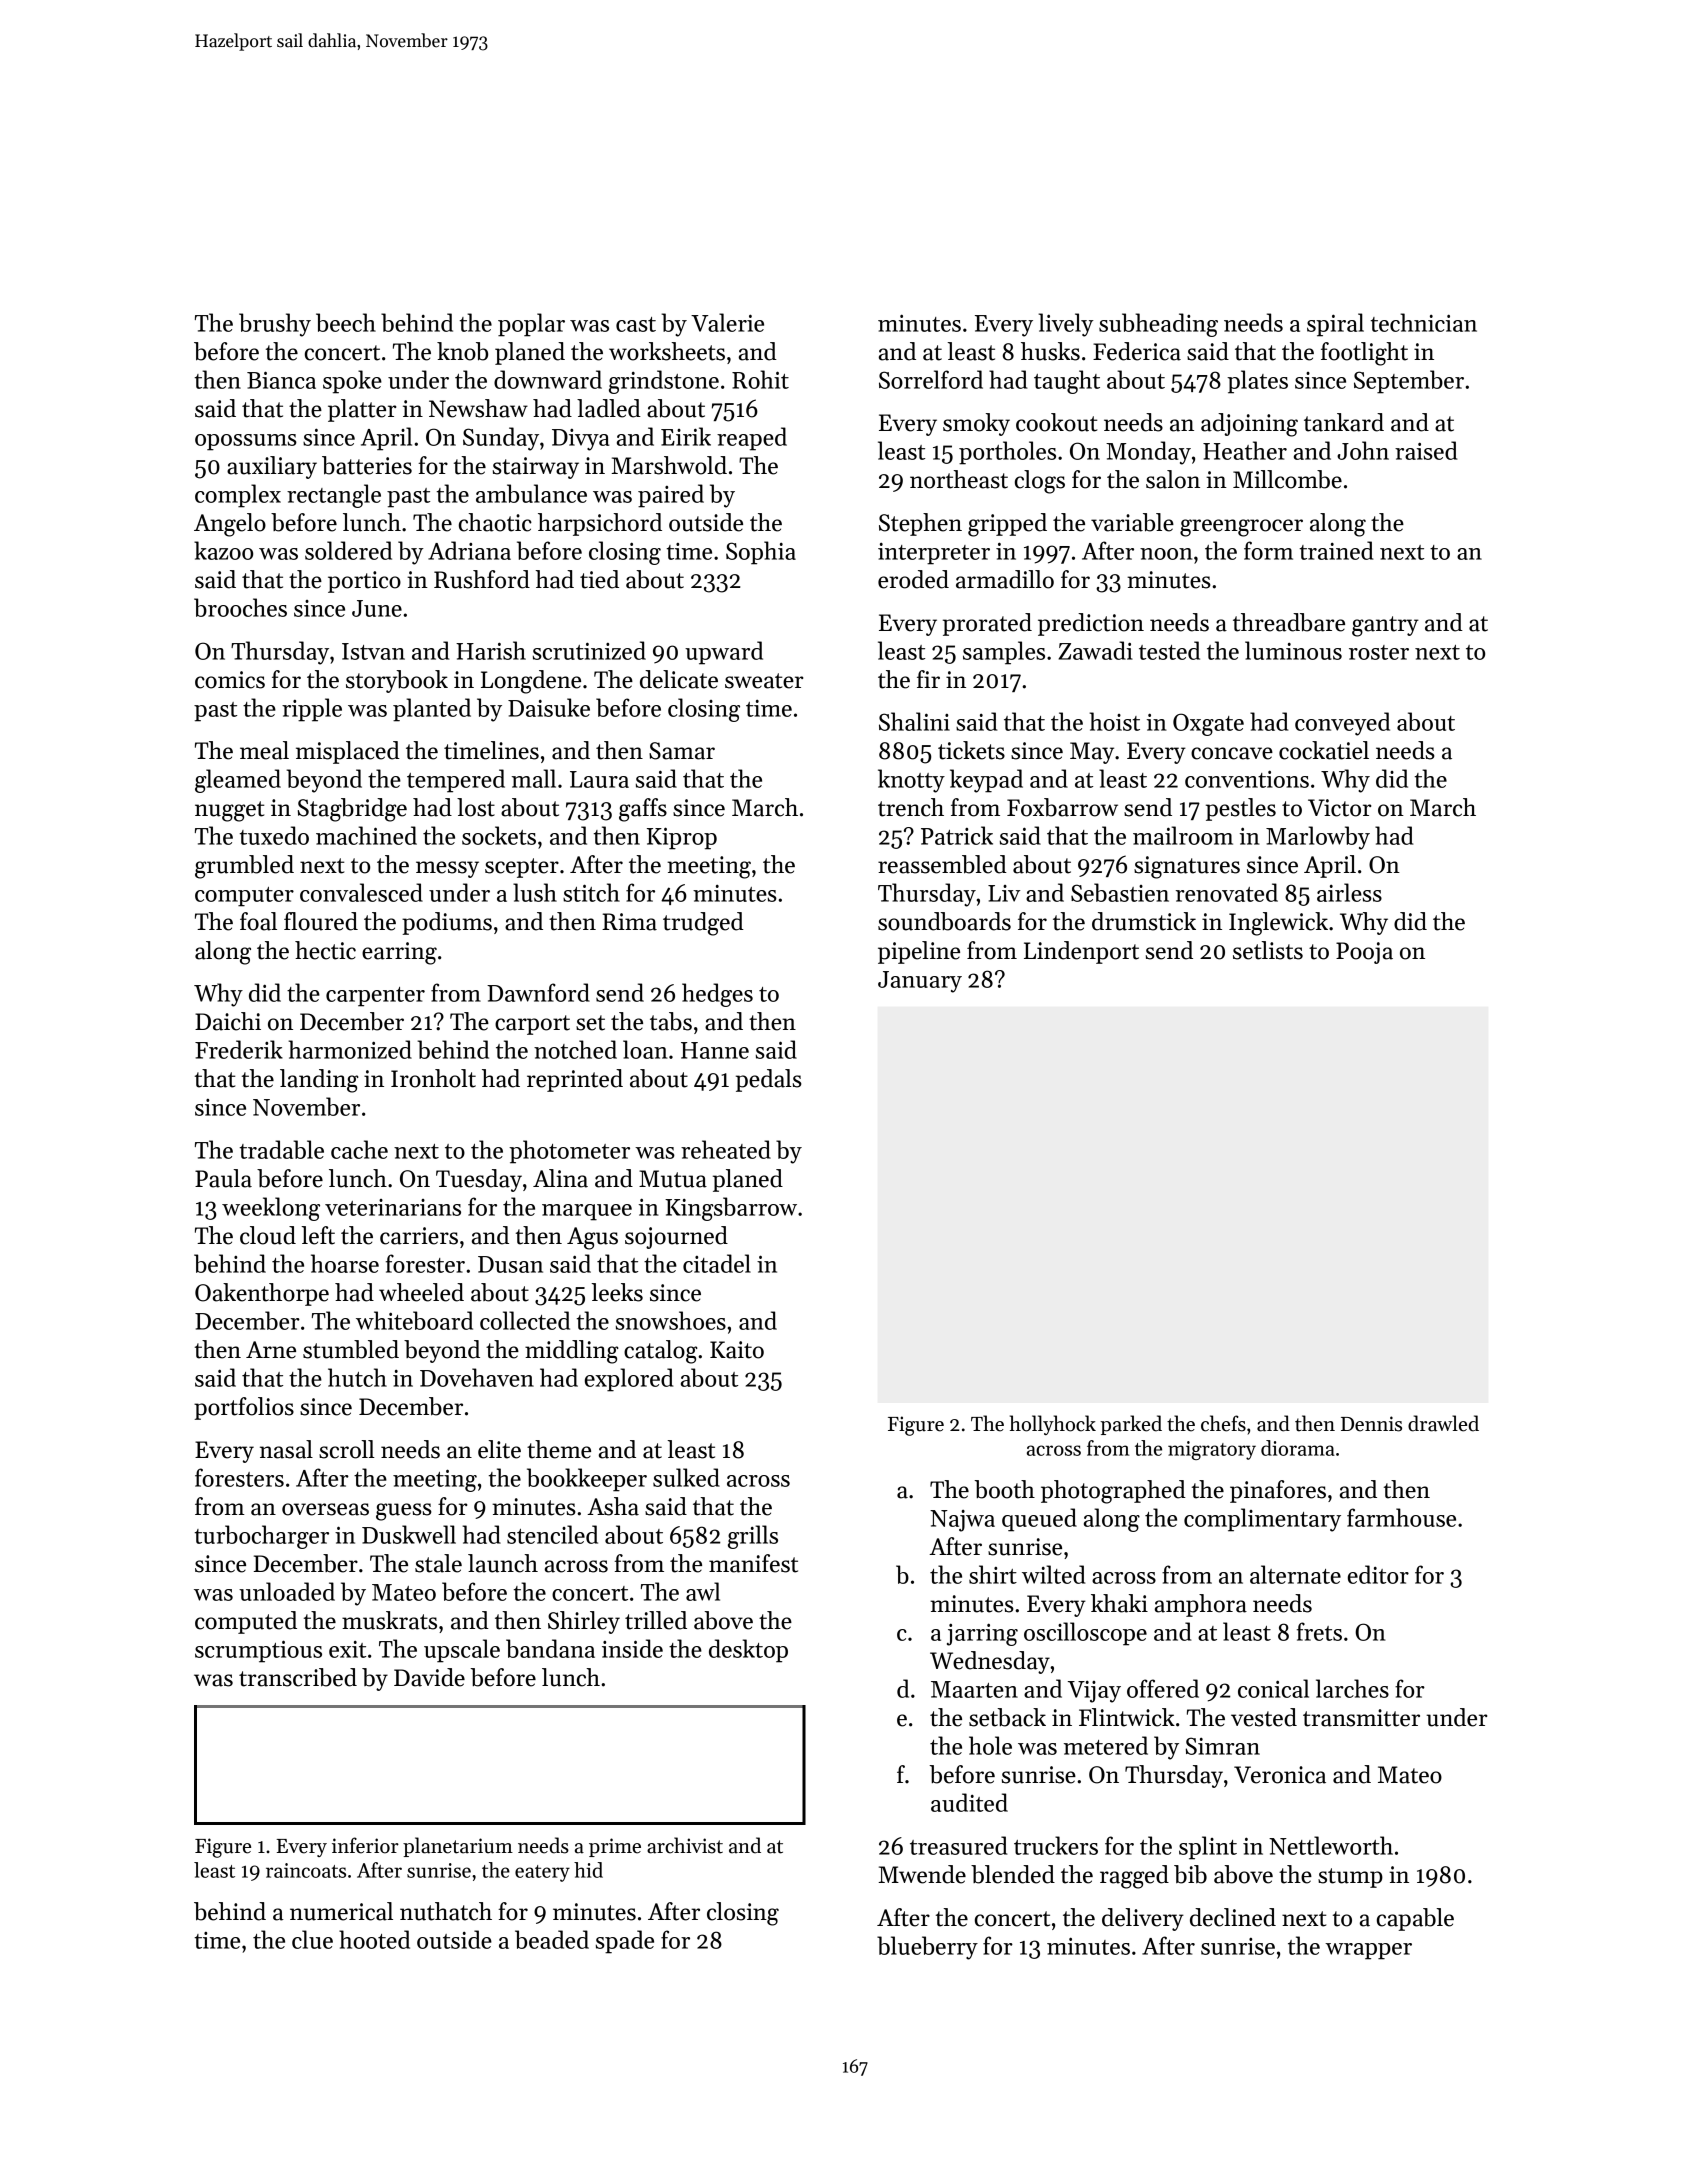  I want to click on hoarse, so click(345, 1263).
